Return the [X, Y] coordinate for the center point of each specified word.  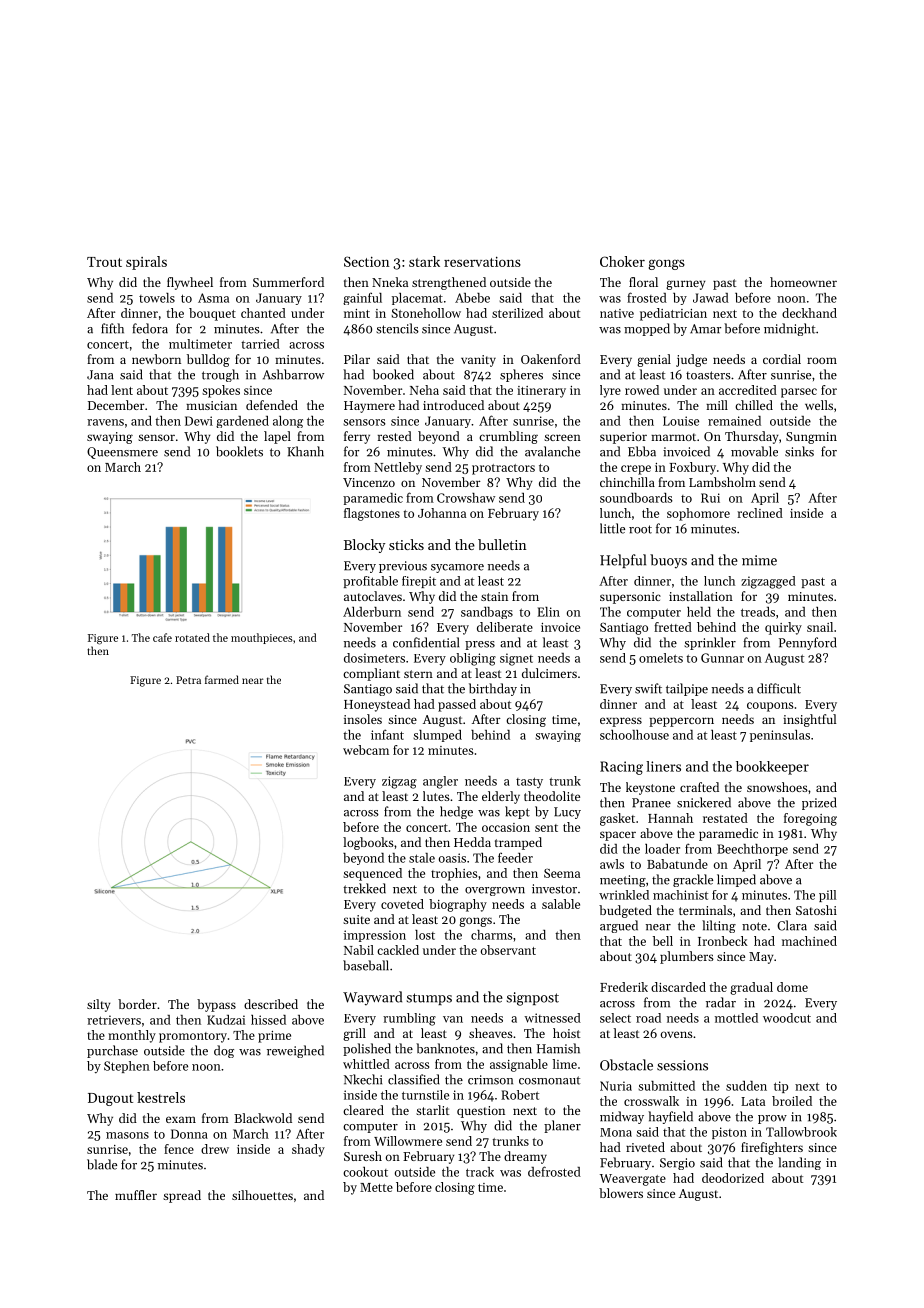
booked [393, 374]
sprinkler [710, 643]
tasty [529, 782]
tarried [260, 344]
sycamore [457, 568]
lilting [719, 926]
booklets [239, 451]
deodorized [733, 1178]
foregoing [810, 819]
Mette [376, 1187]
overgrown [495, 891]
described [271, 1004]
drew [215, 1149]
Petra [188, 680]
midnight [789, 329]
